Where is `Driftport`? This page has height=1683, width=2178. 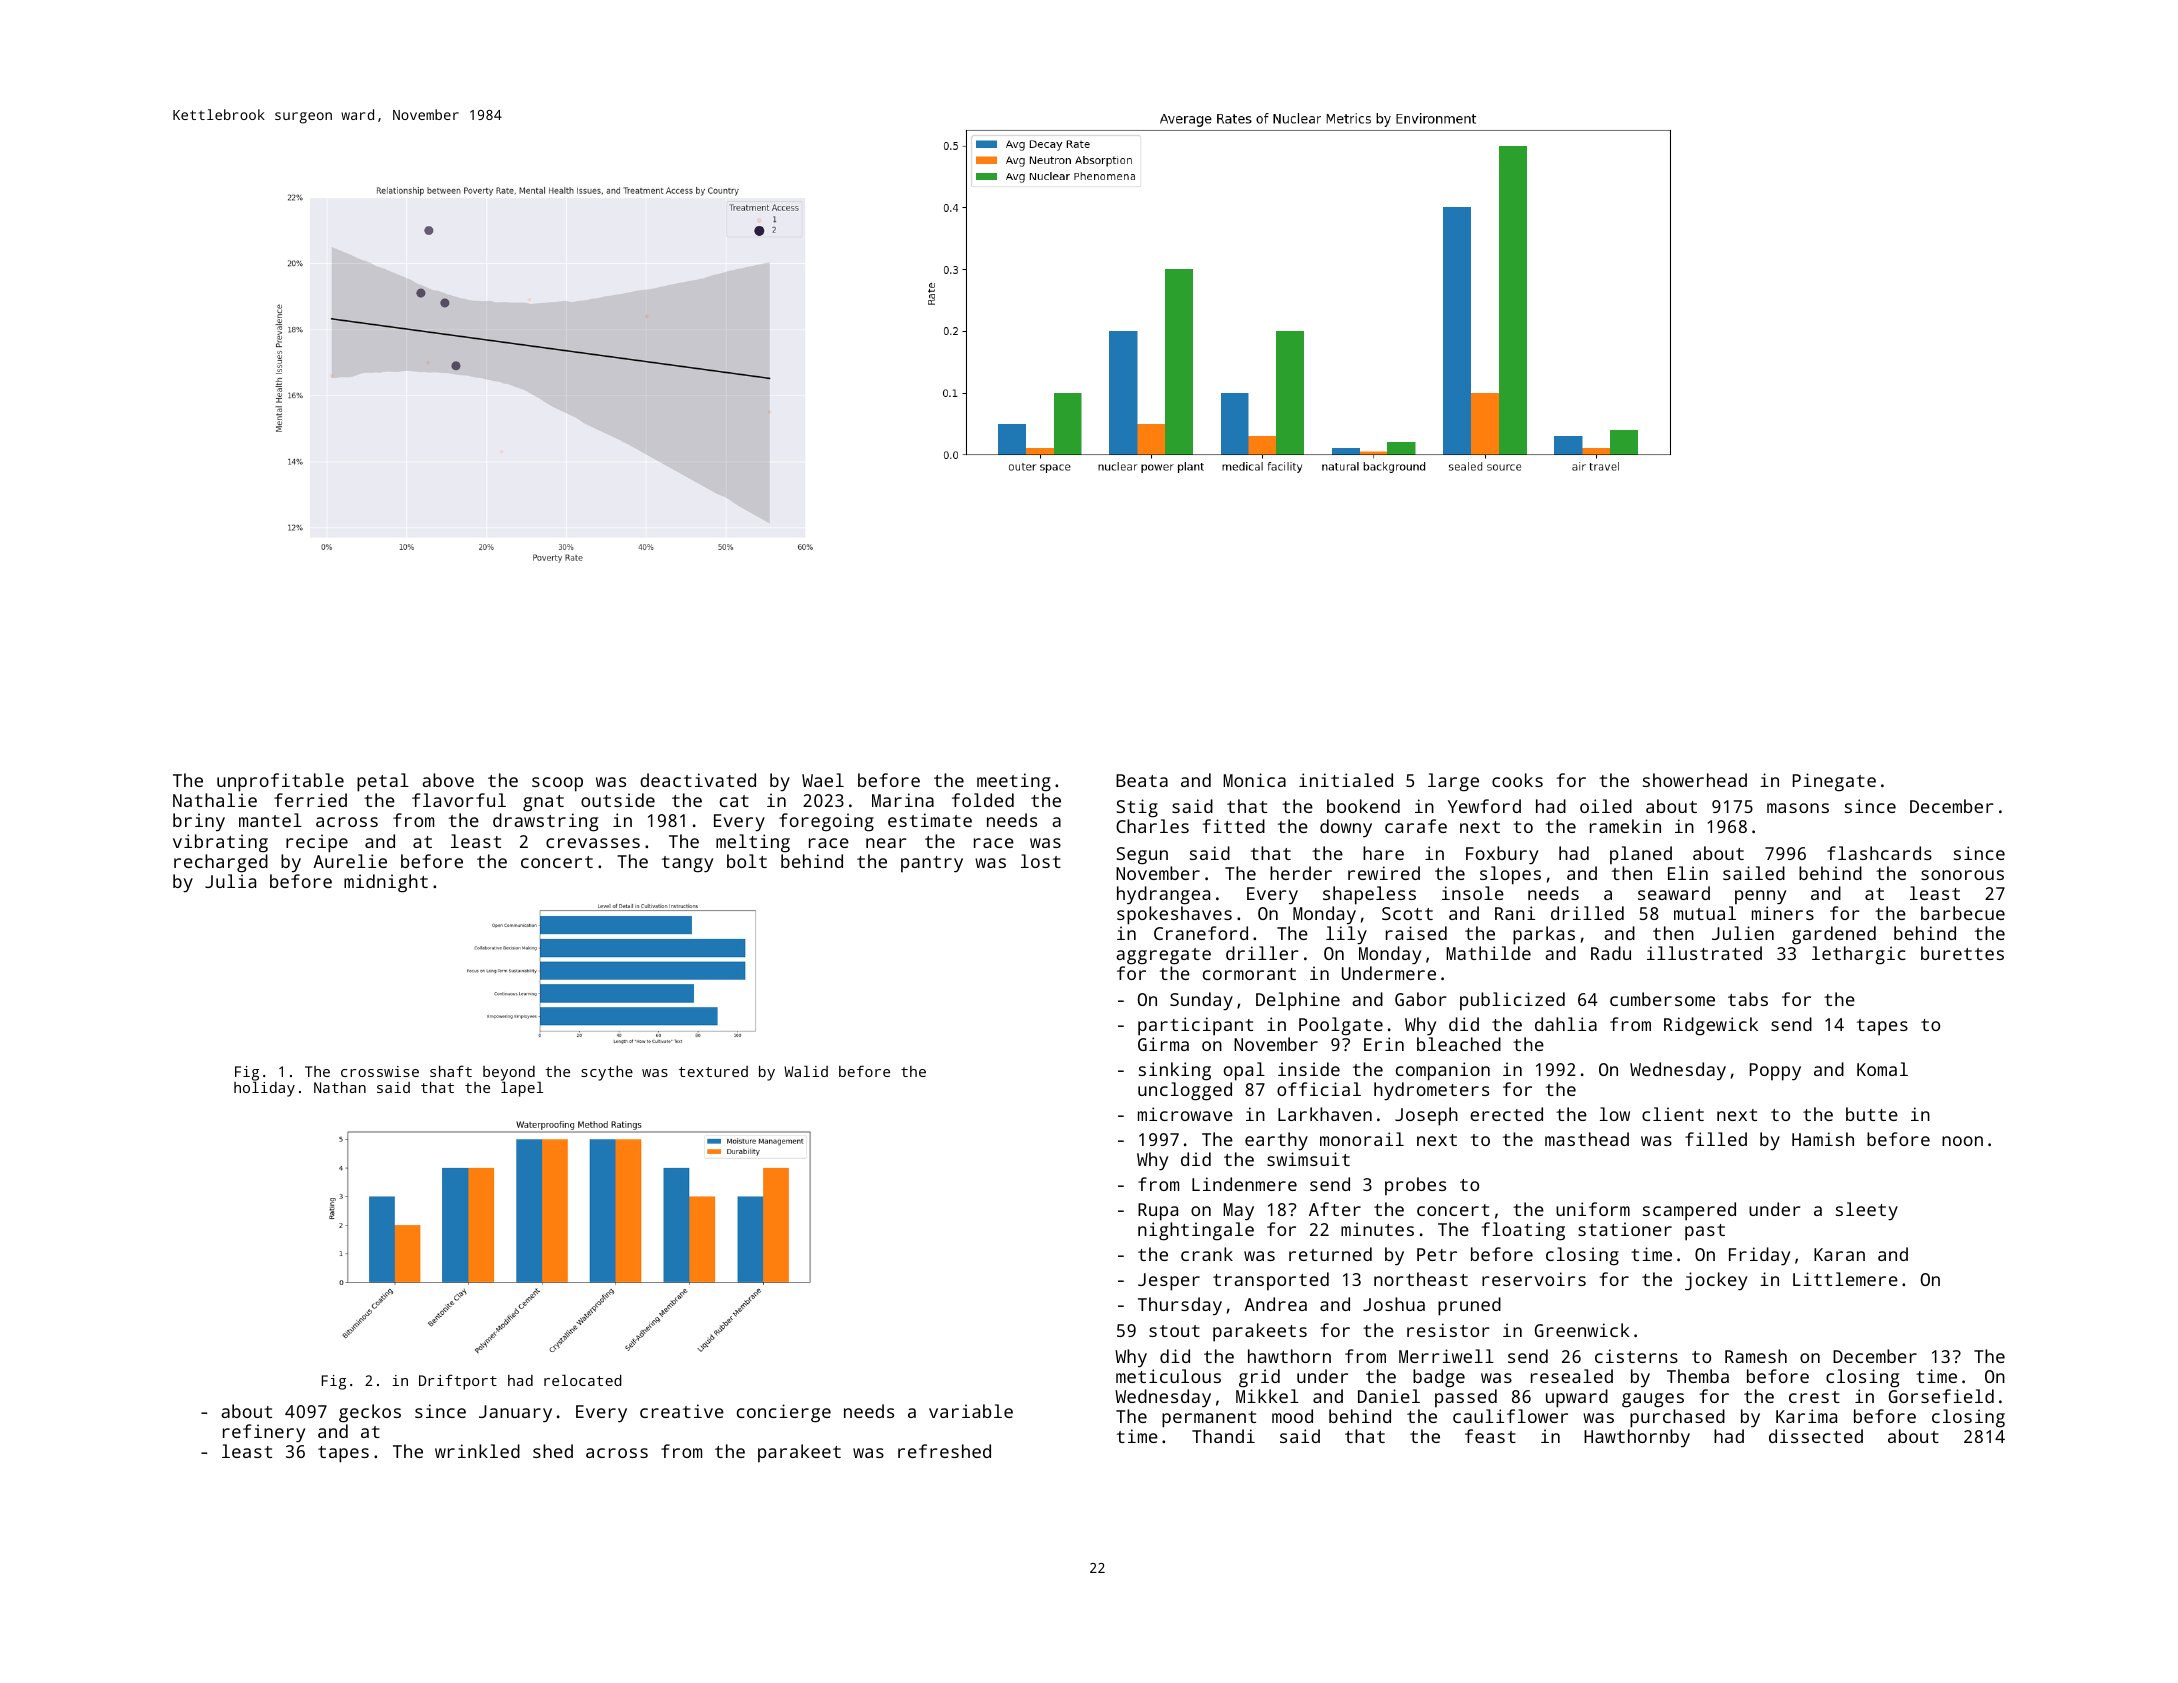 Driftport is located at coordinates (458, 1382).
